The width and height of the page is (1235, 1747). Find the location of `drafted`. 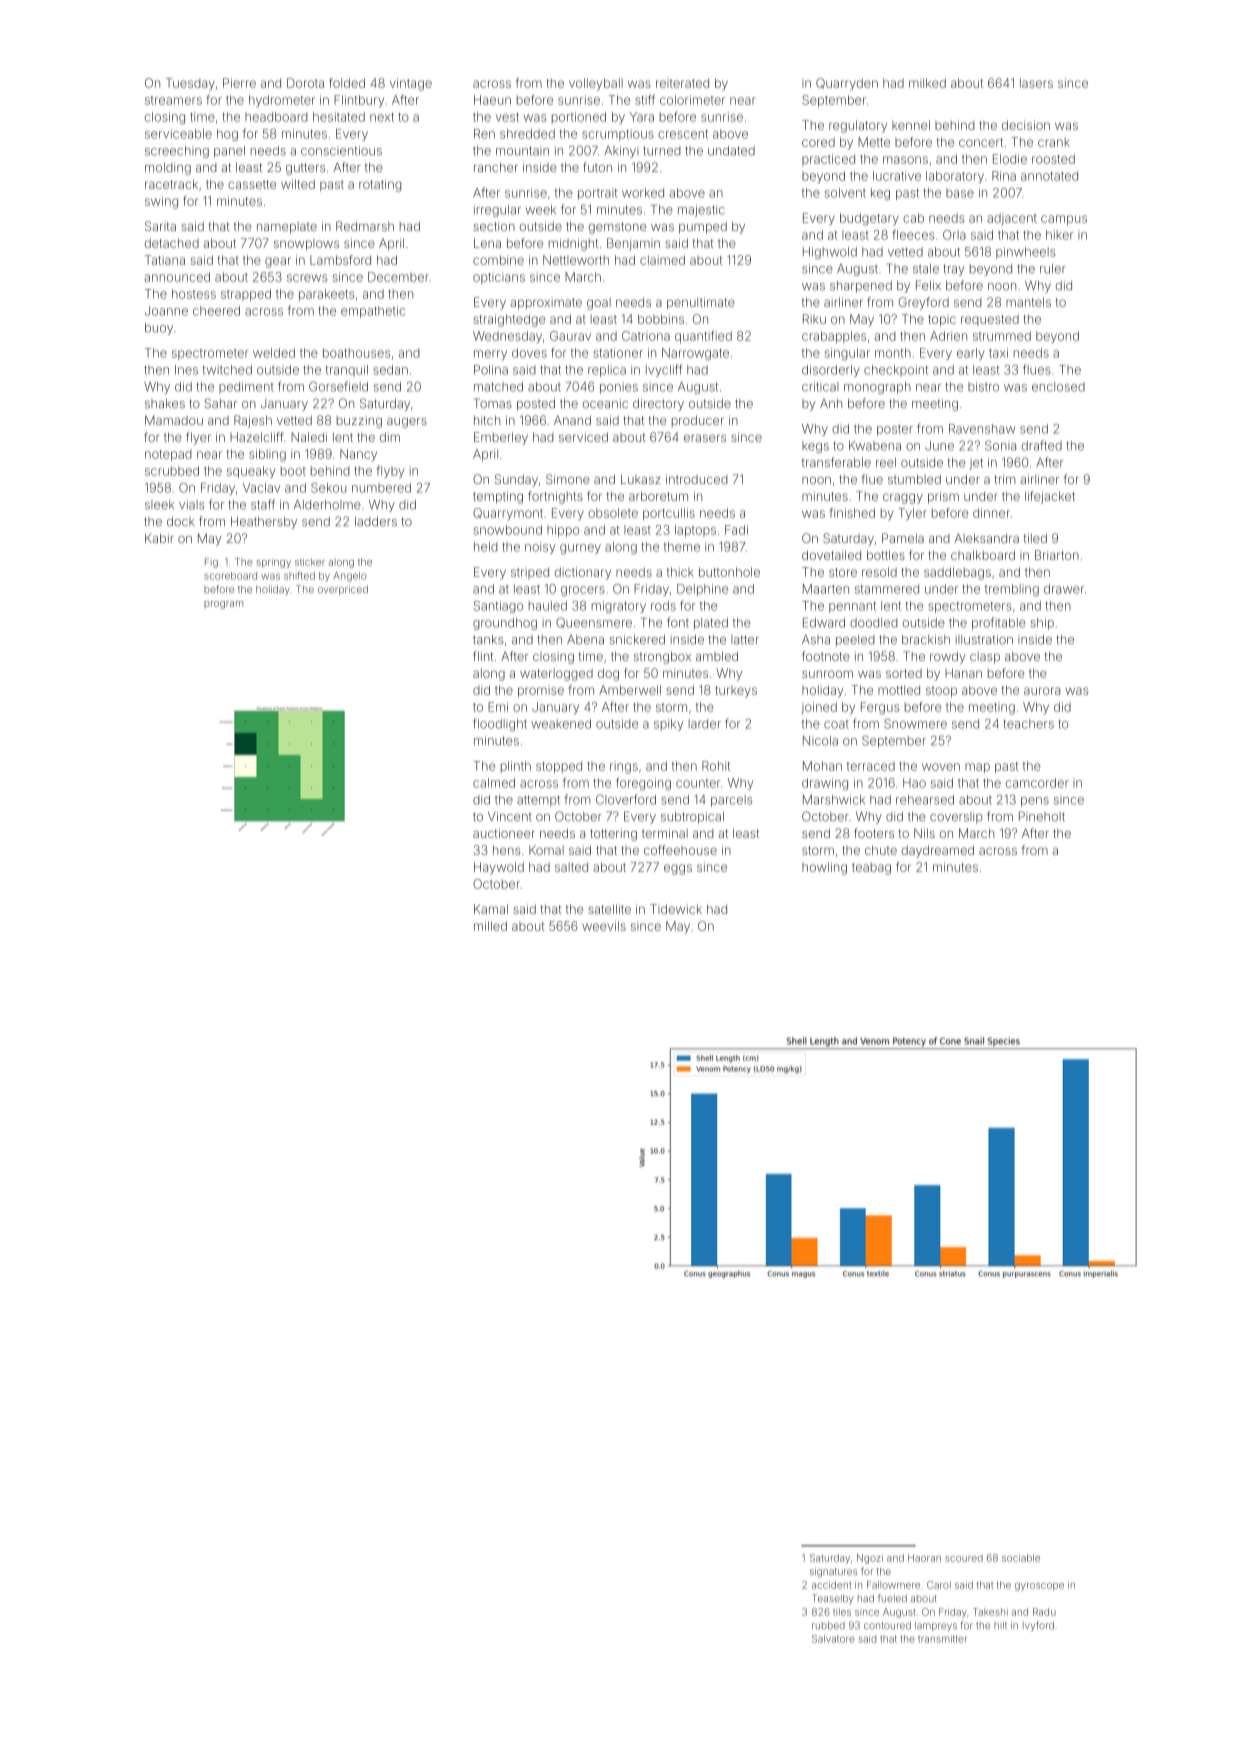

drafted is located at coordinates (1042, 445).
